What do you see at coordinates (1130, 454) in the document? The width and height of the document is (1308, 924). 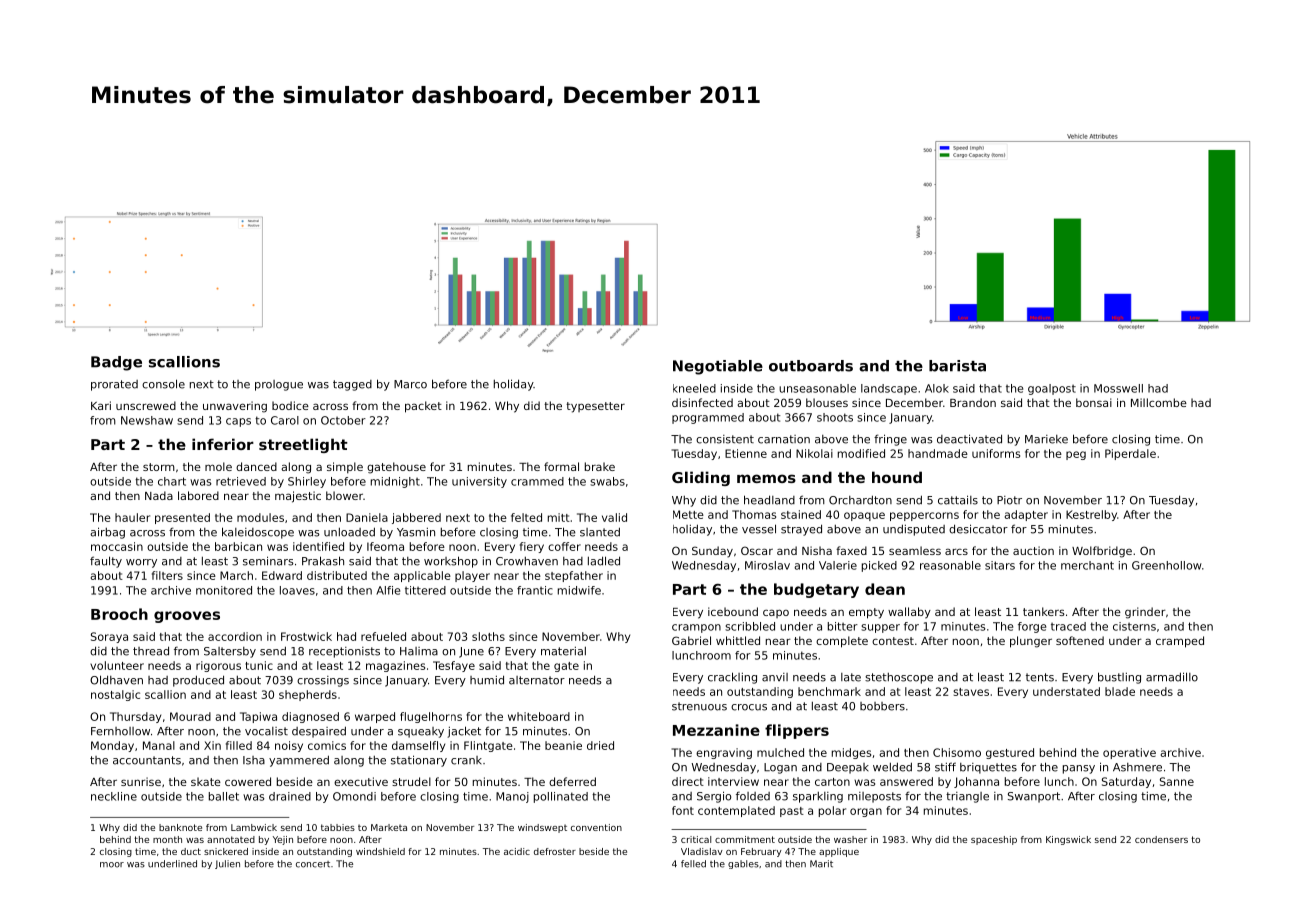 I see `Piperdale` at bounding box center [1130, 454].
